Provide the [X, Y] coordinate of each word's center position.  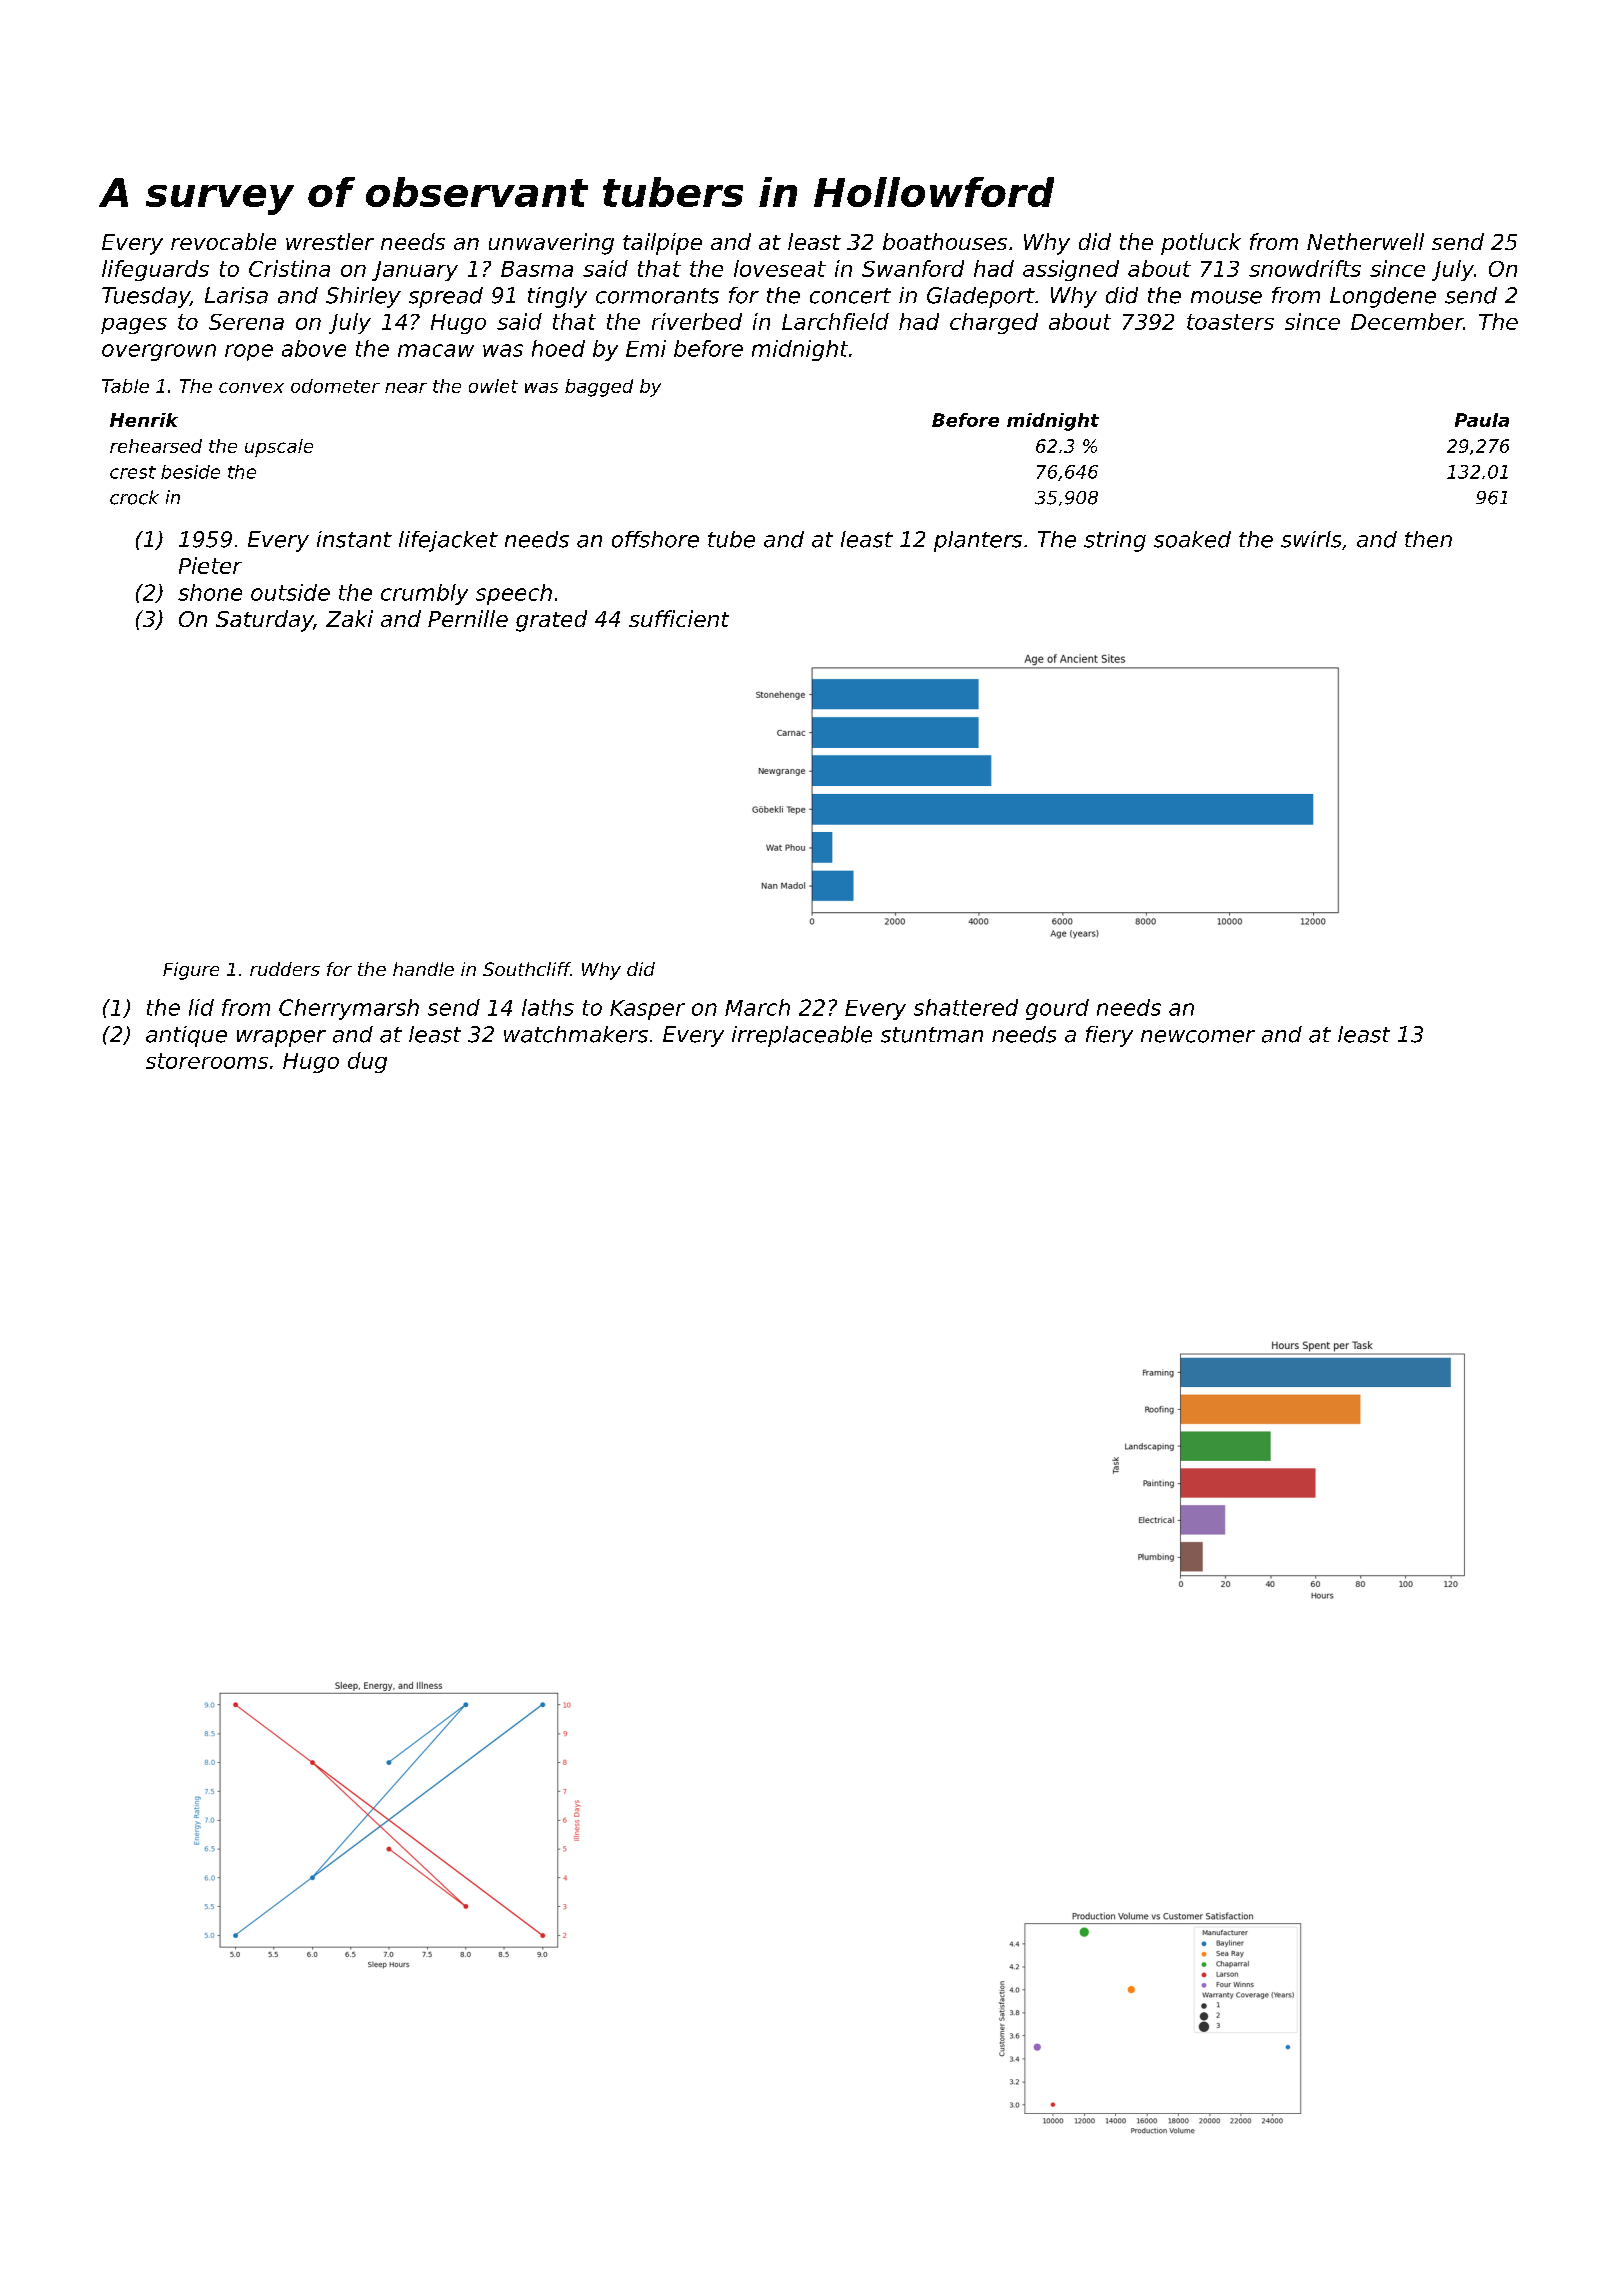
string [1115, 541]
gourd [1057, 1009]
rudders [285, 969]
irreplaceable [802, 1036]
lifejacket [448, 541]
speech [514, 594]
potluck [1201, 244]
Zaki [349, 618]
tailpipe [662, 244]
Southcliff [527, 969]
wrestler [330, 241]
